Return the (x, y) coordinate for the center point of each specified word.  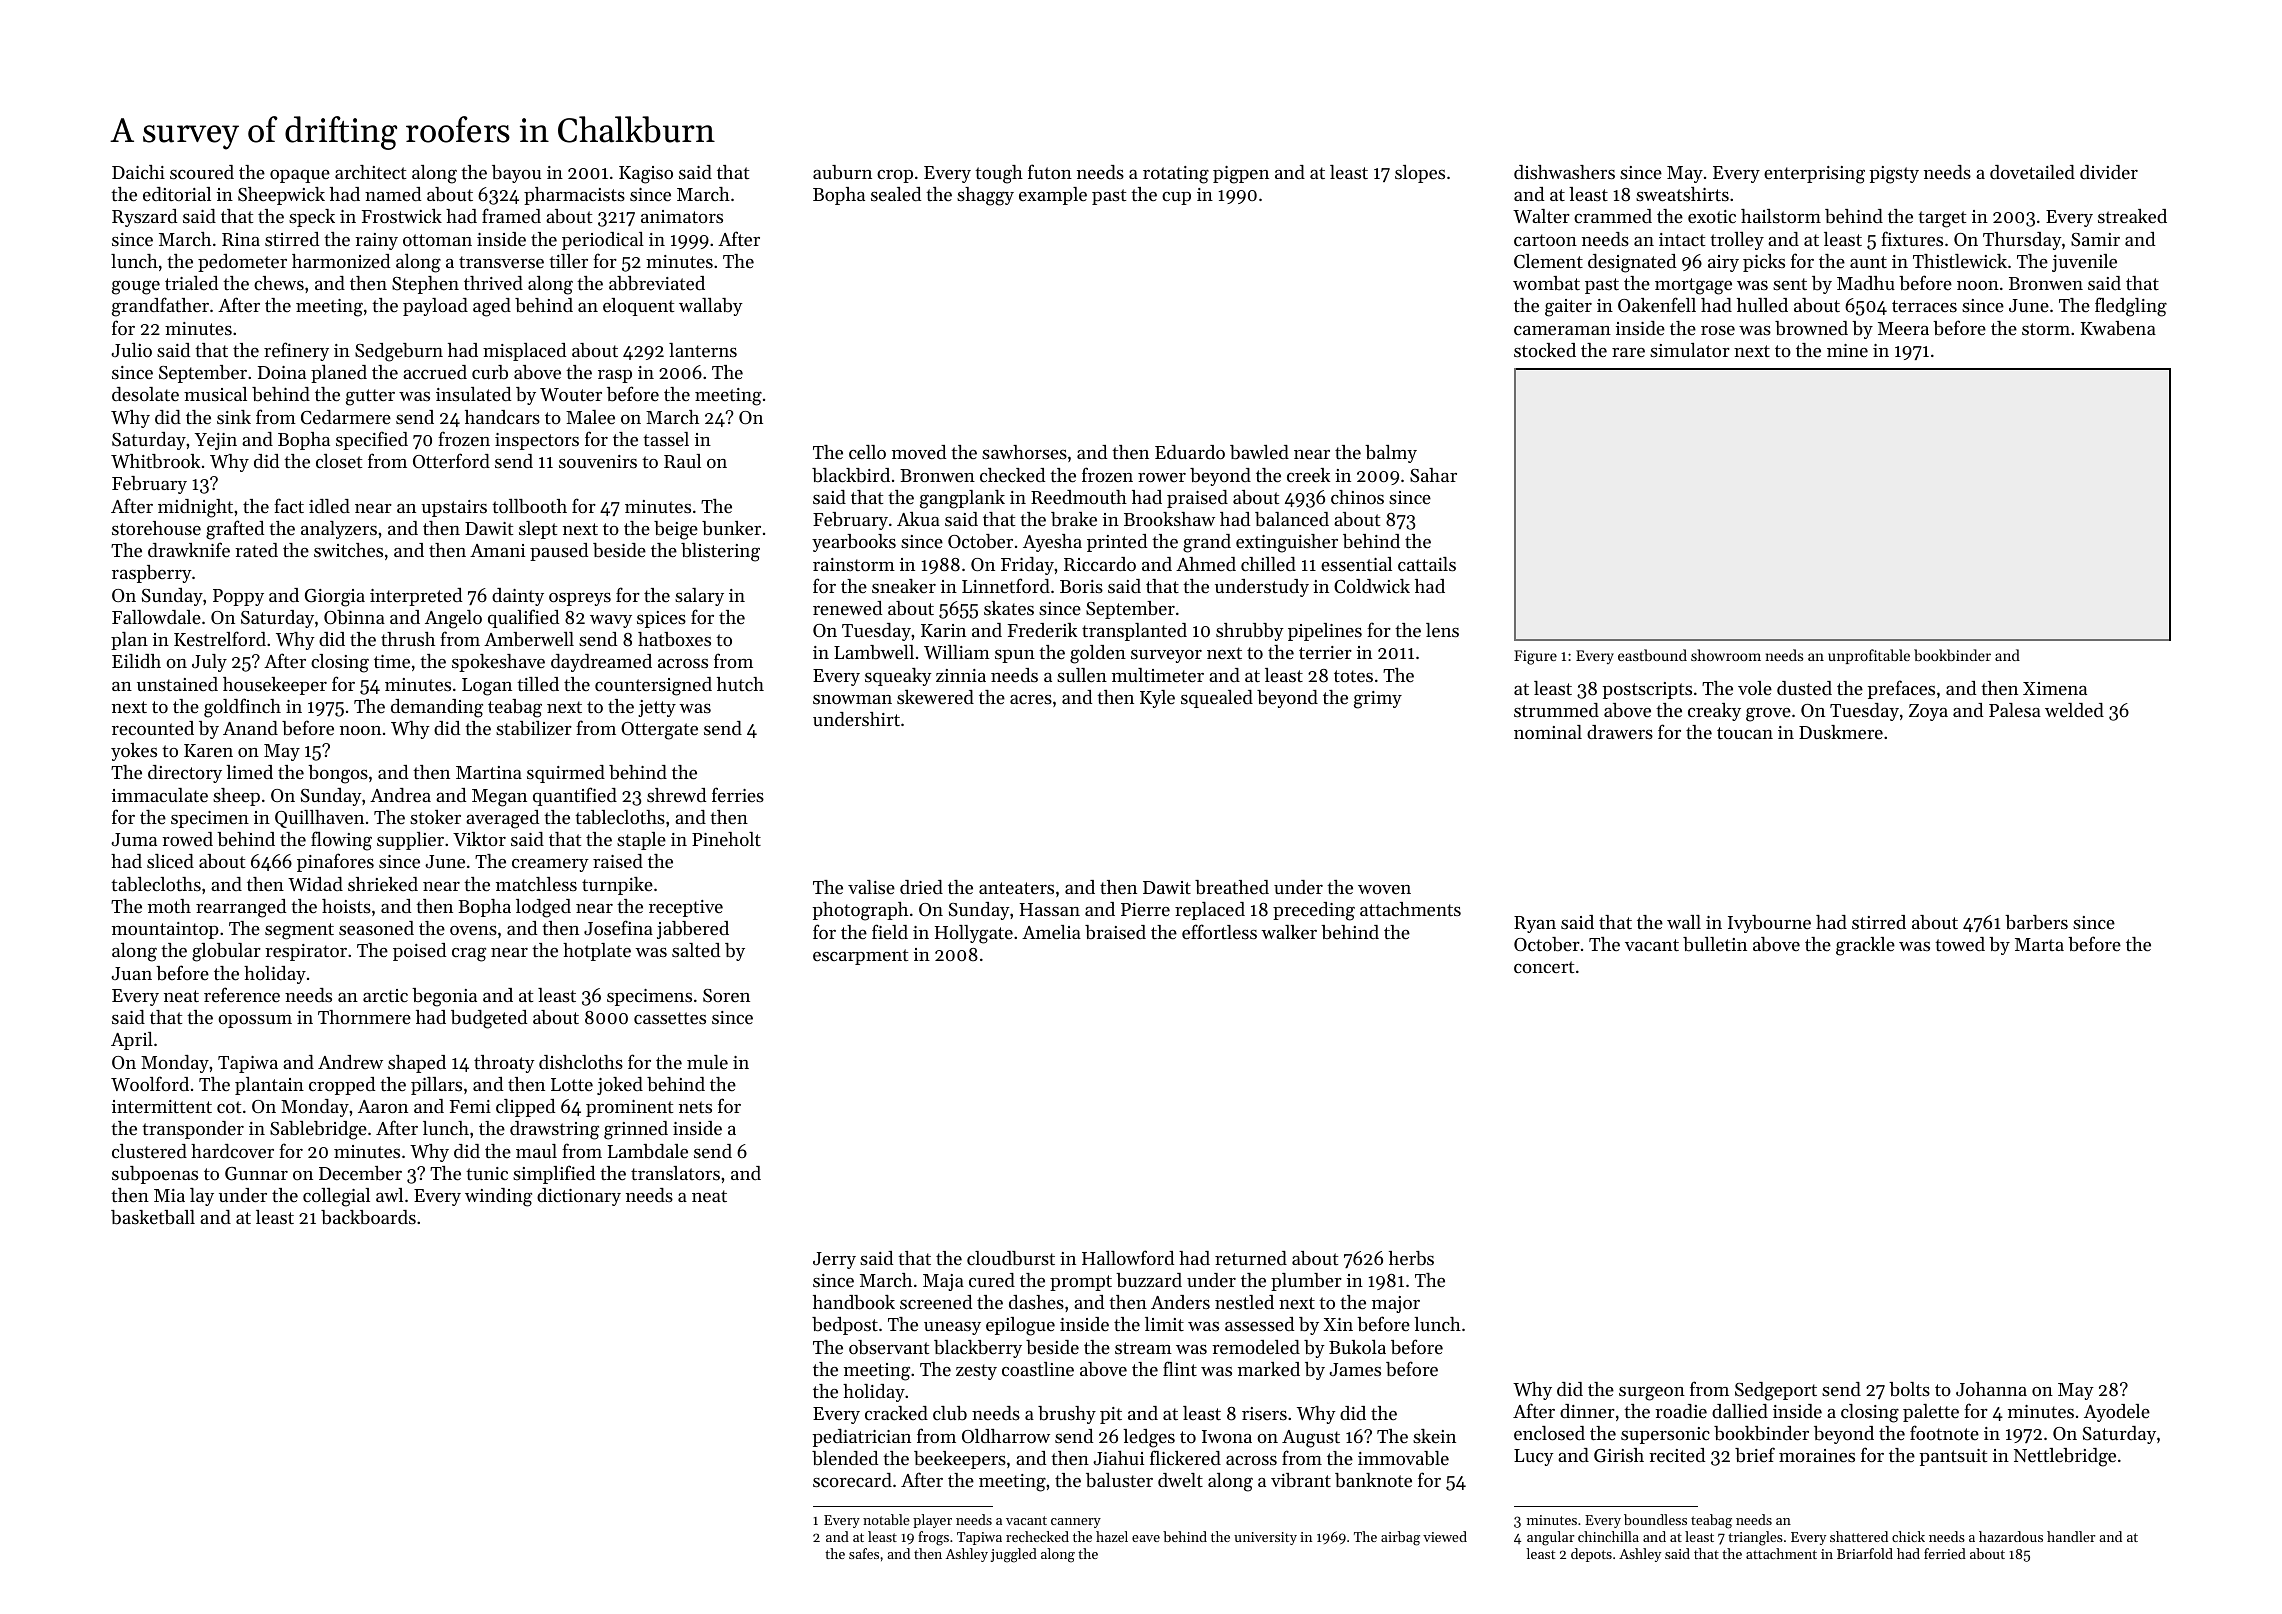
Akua (918, 519)
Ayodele (2117, 1413)
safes (864, 1553)
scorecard (852, 1480)
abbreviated (657, 283)
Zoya (1928, 712)
